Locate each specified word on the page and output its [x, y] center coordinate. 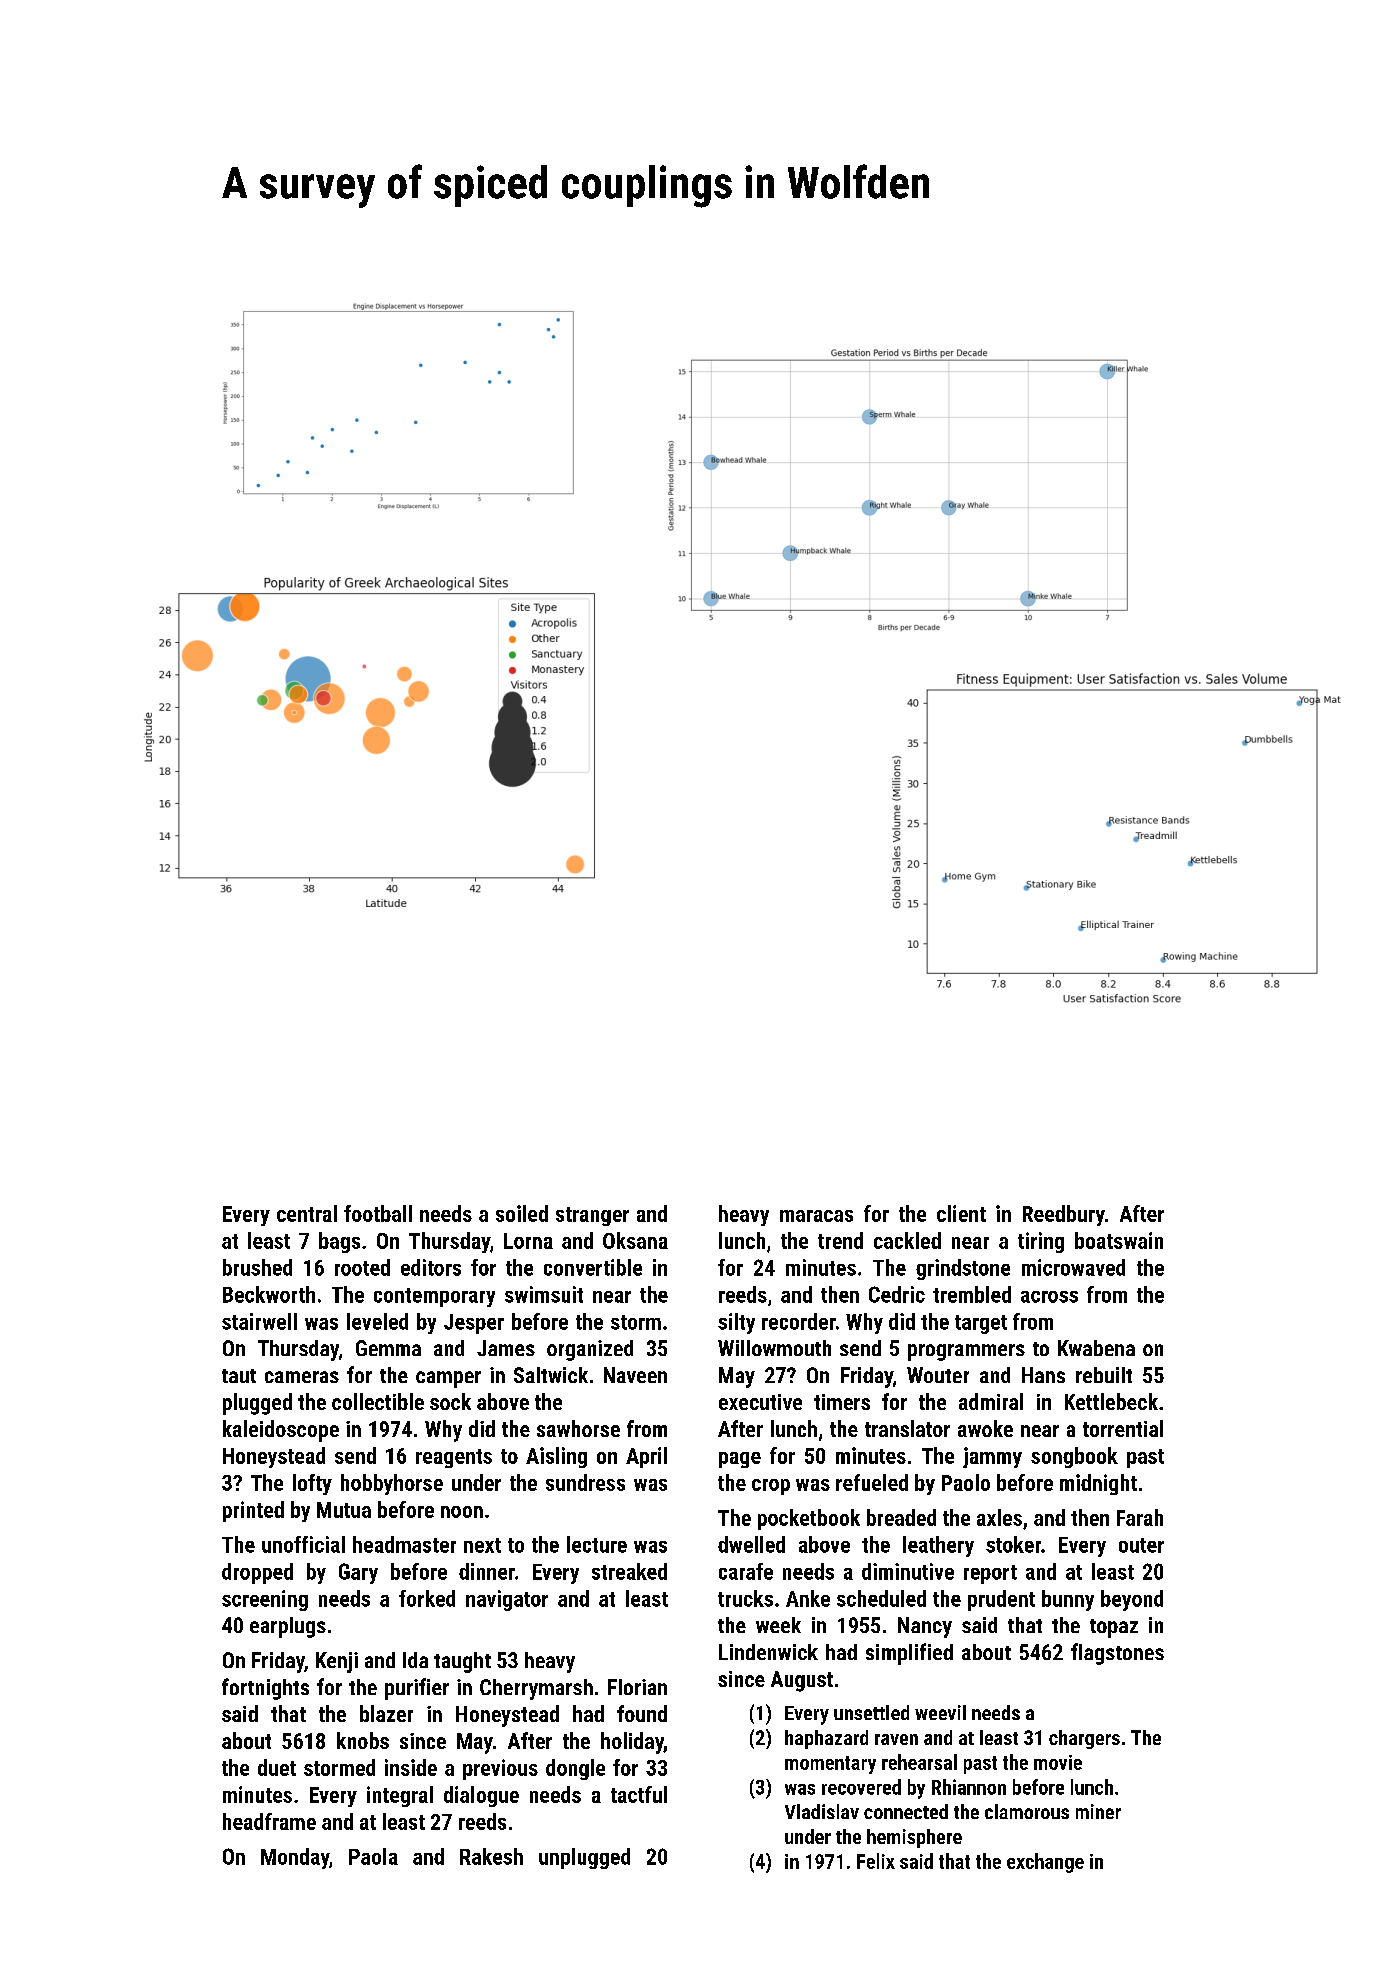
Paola [373, 1856]
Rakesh [491, 1856]
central [307, 1213]
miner [1098, 1811]
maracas [816, 1216]
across [1049, 1297]
